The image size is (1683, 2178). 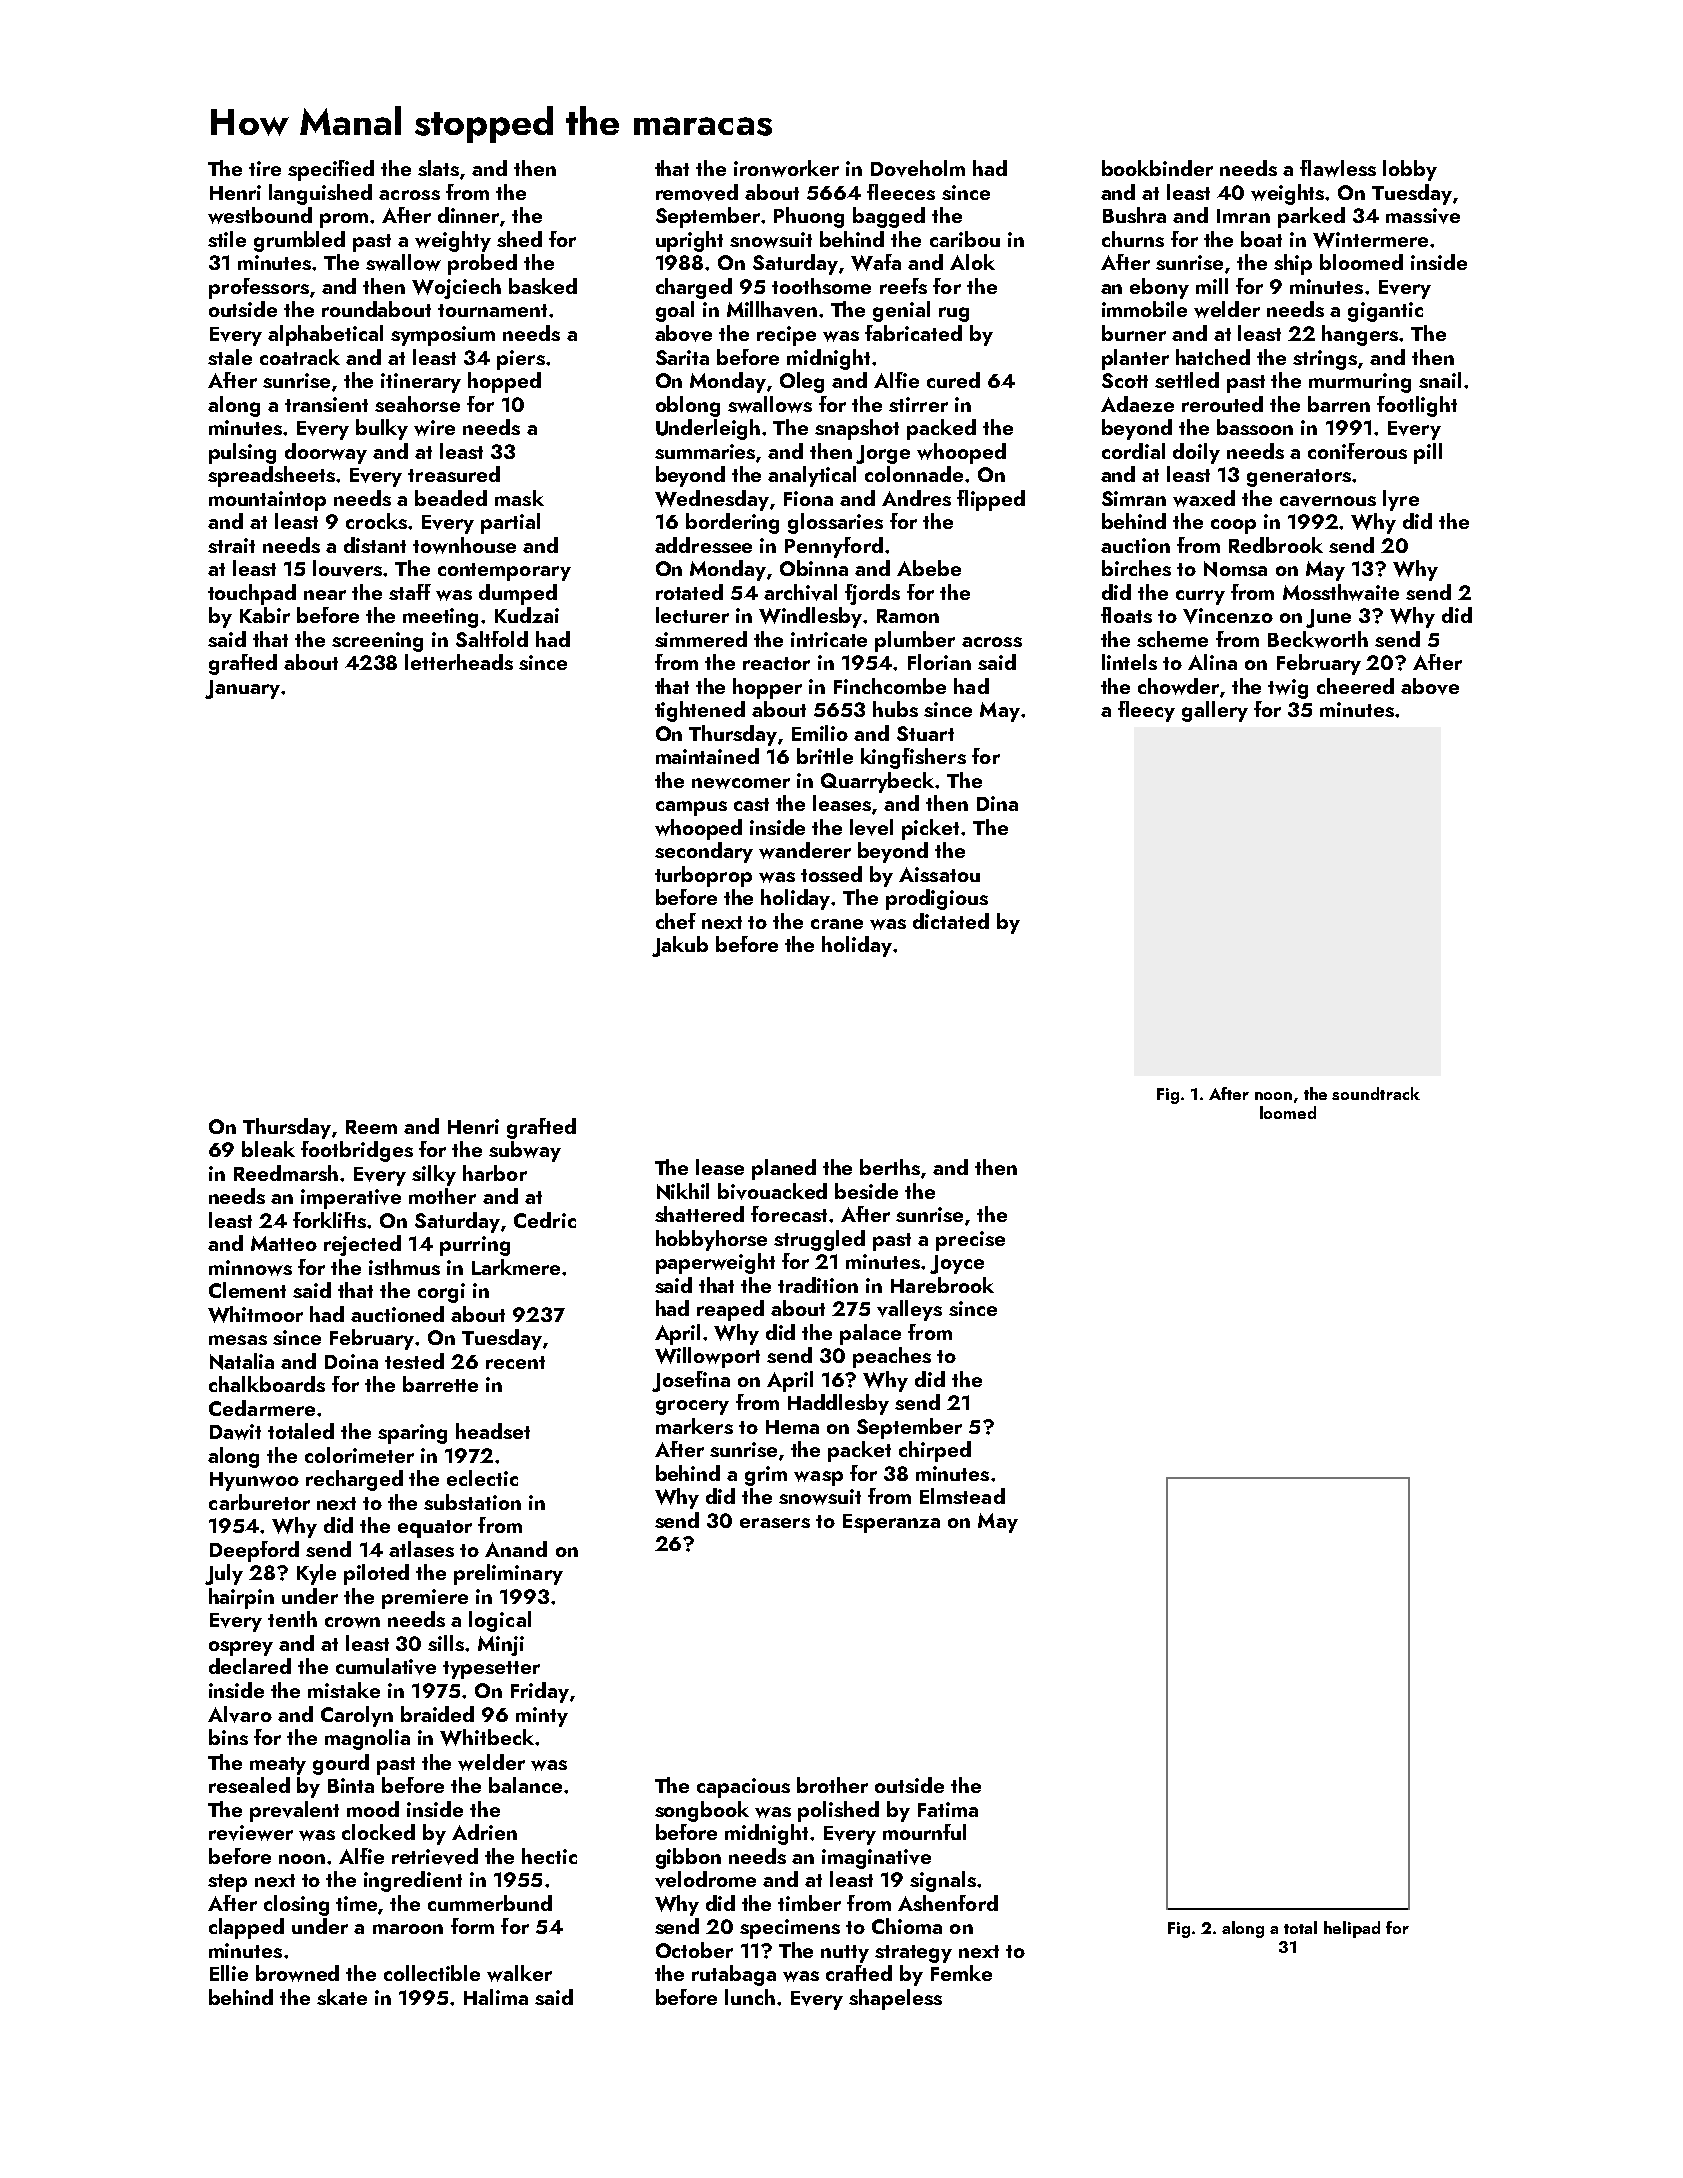 I want to click on Elmstead, so click(x=962, y=1496).
